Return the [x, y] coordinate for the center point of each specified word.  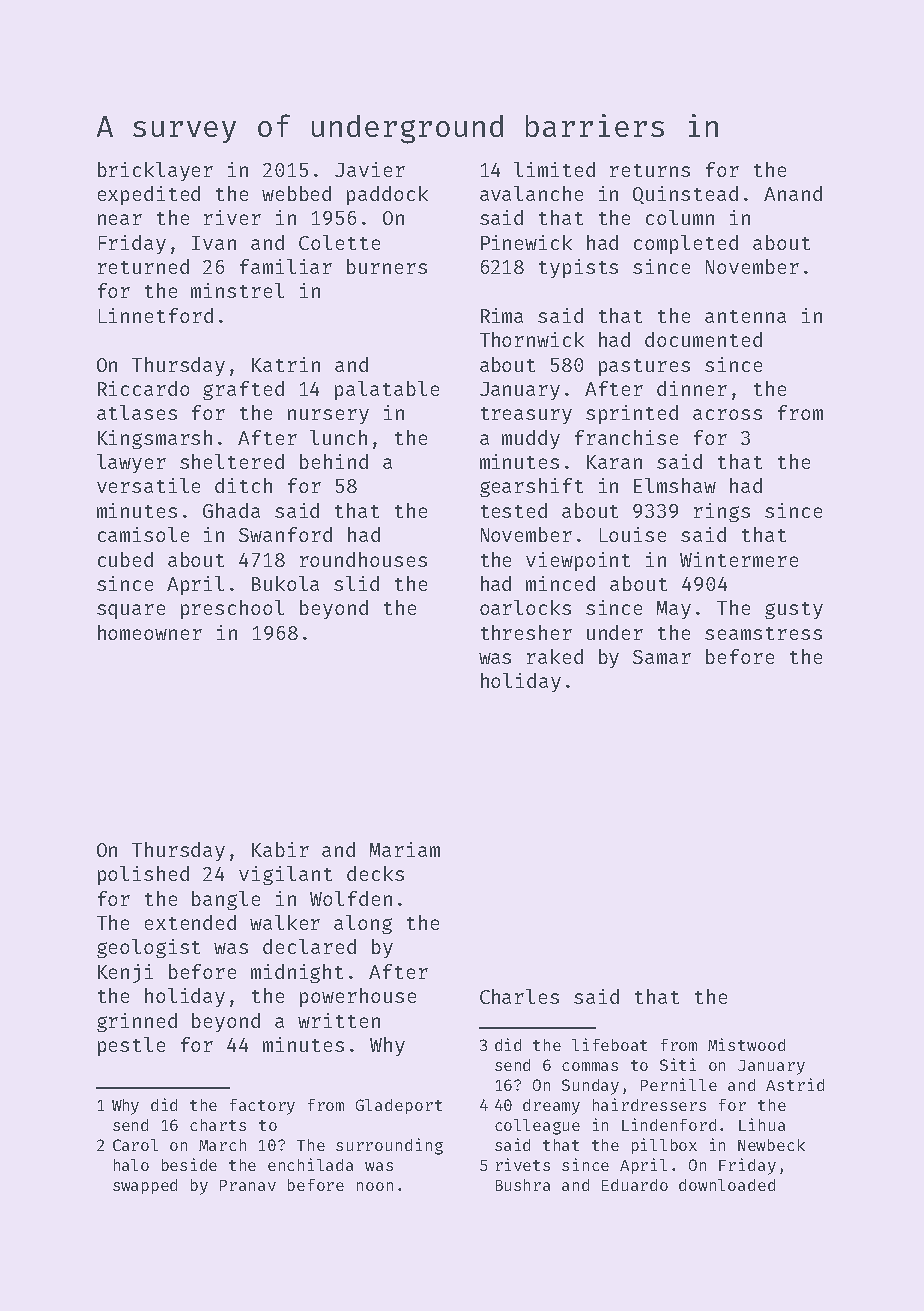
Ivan [214, 243]
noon [375, 1186]
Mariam [405, 849]
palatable [387, 390]
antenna [745, 316]
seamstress [763, 633]
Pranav [248, 1185]
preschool [232, 609]
